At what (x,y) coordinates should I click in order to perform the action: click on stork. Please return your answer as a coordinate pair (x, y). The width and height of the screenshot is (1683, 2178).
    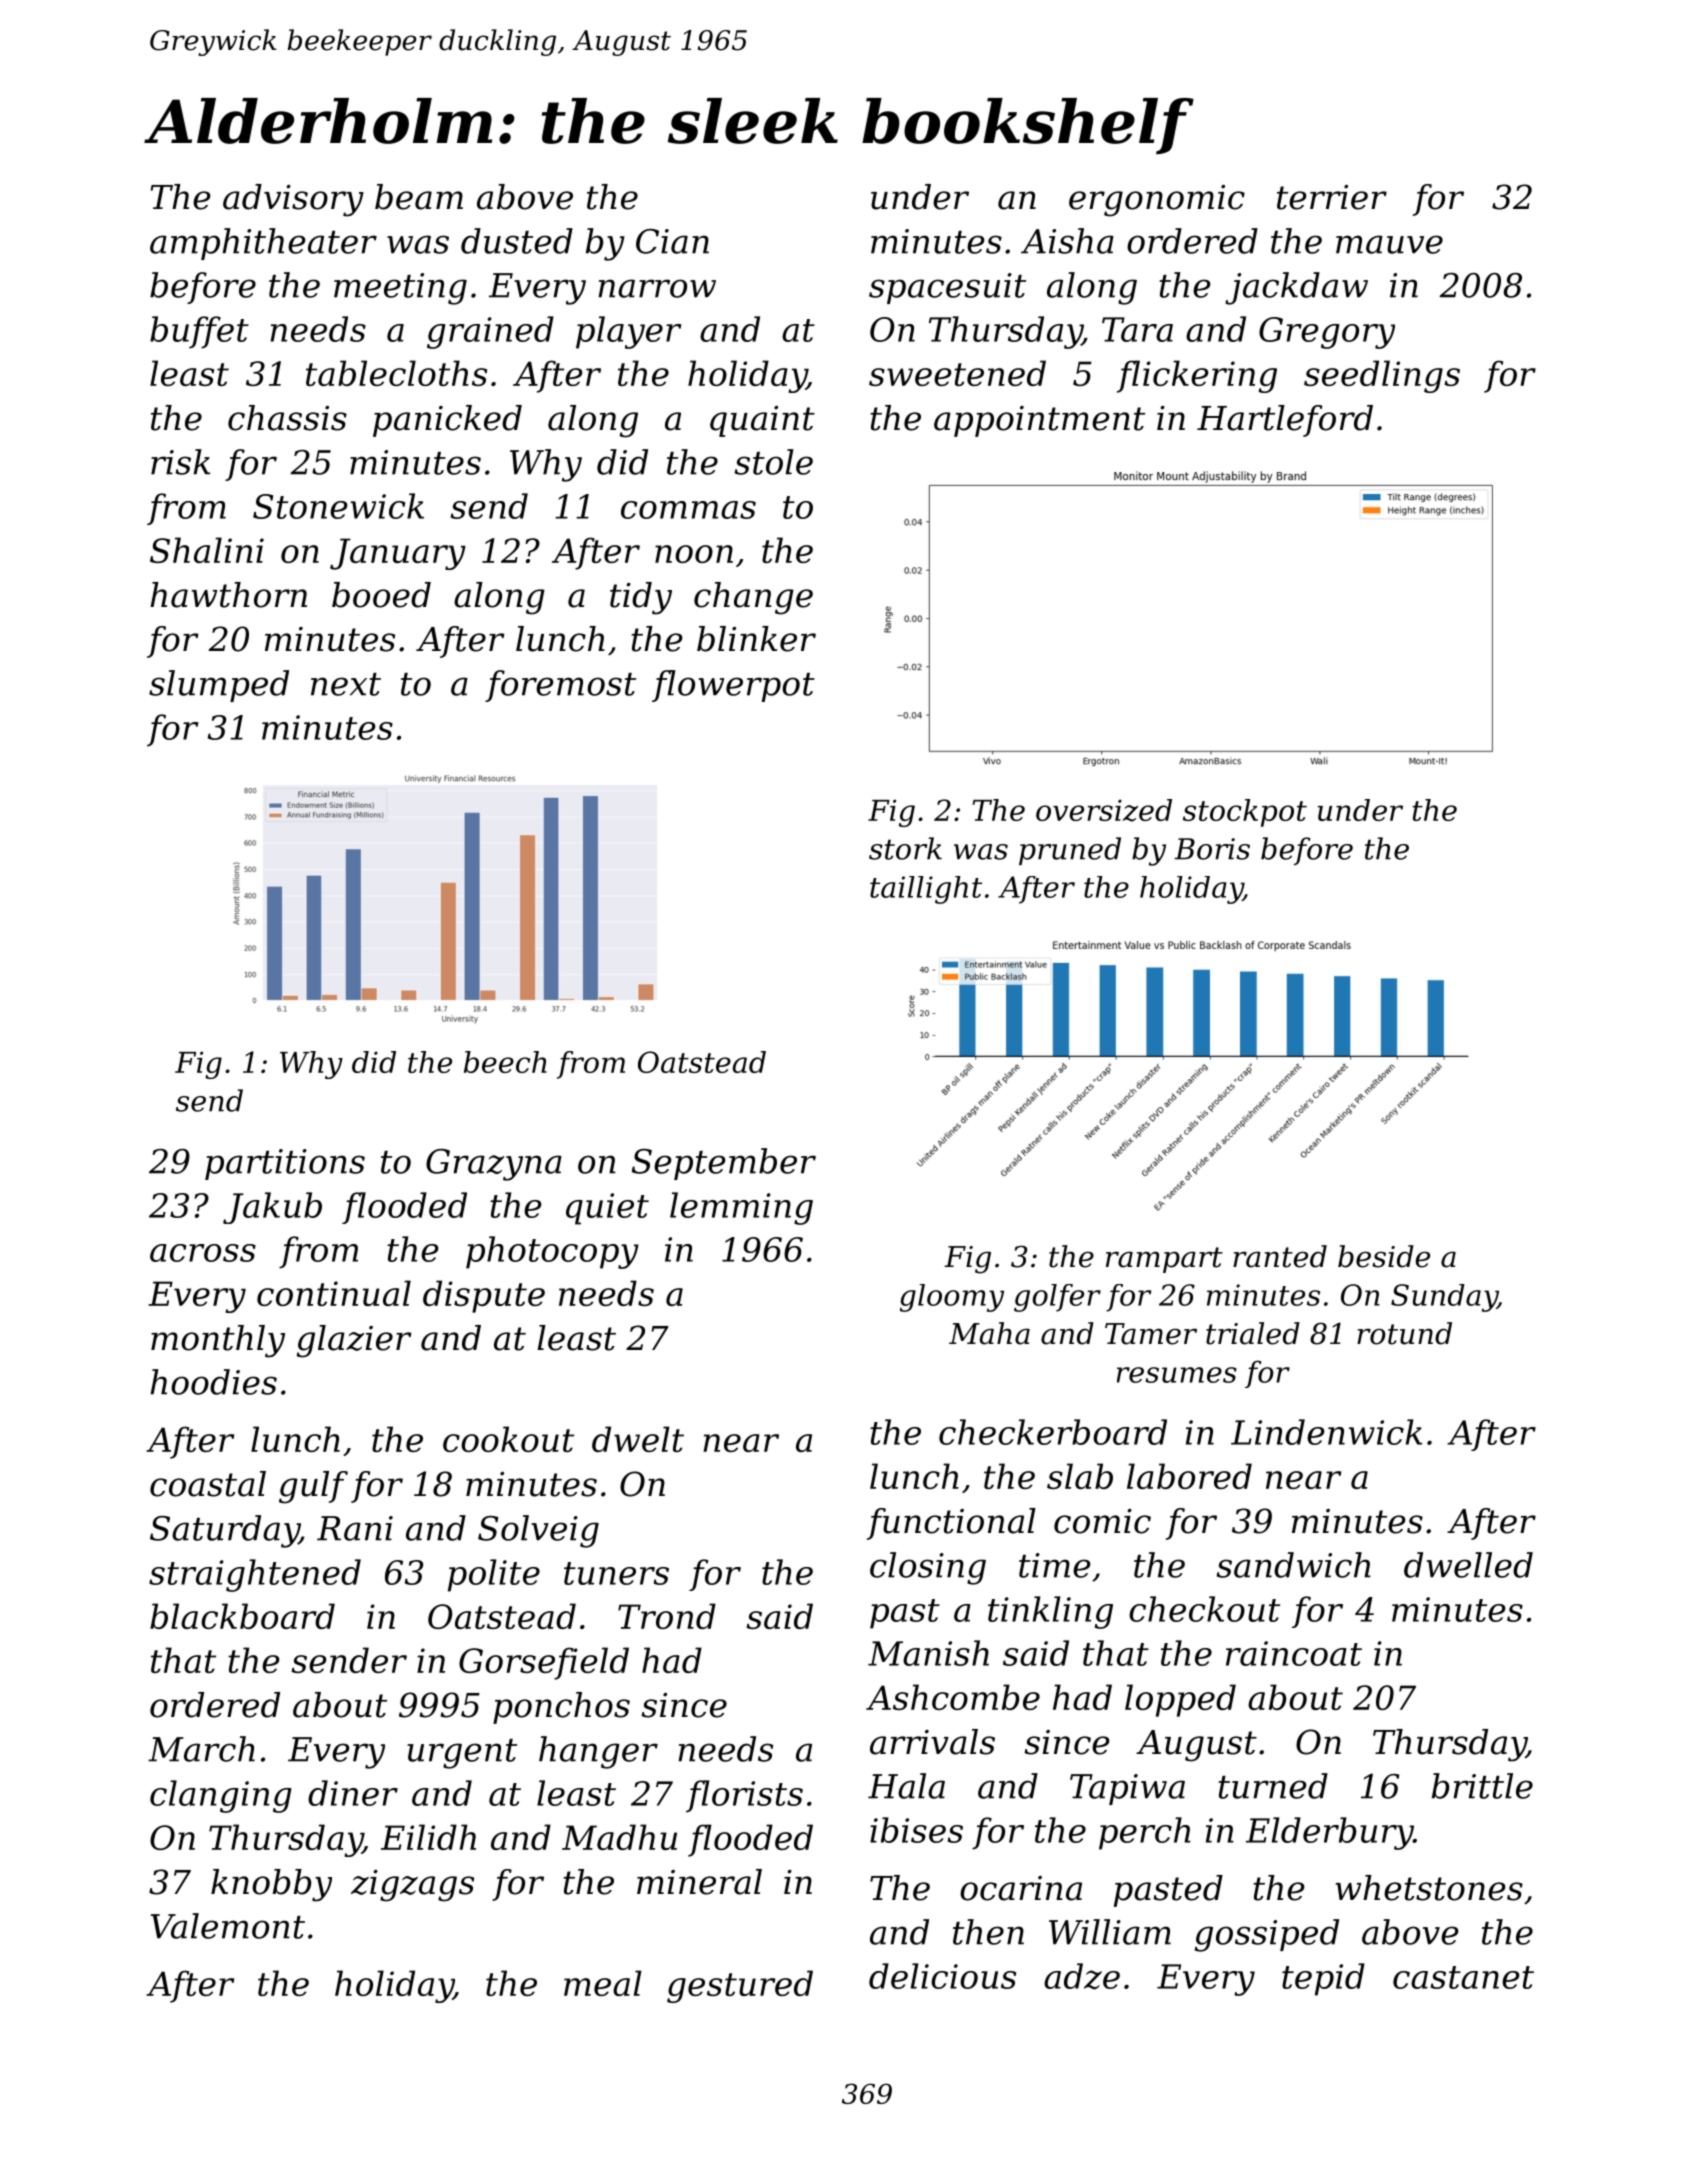
    Looking at the image, I should click on (905, 848).
